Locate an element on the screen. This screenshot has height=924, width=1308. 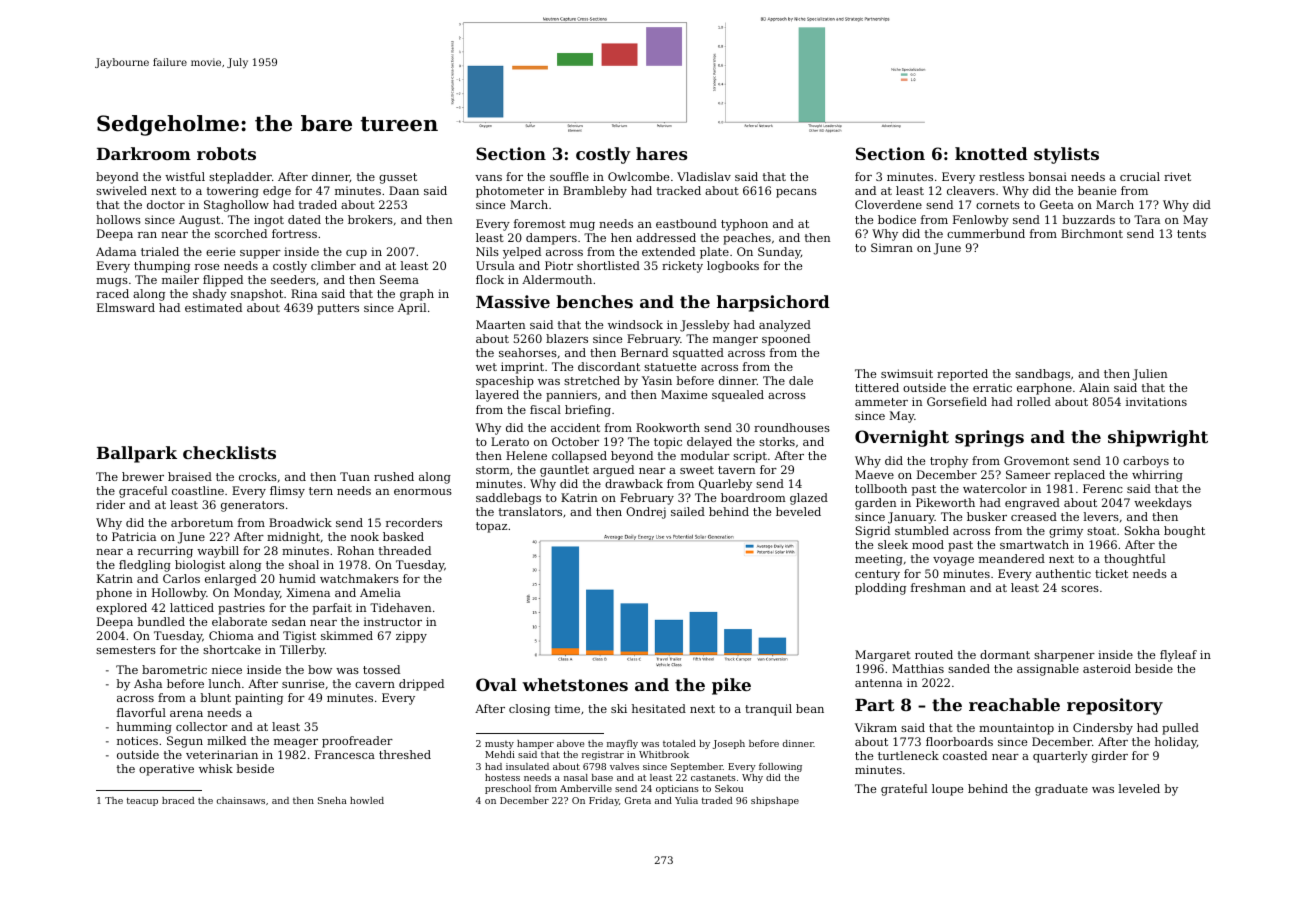
teacup is located at coordinates (142, 801).
